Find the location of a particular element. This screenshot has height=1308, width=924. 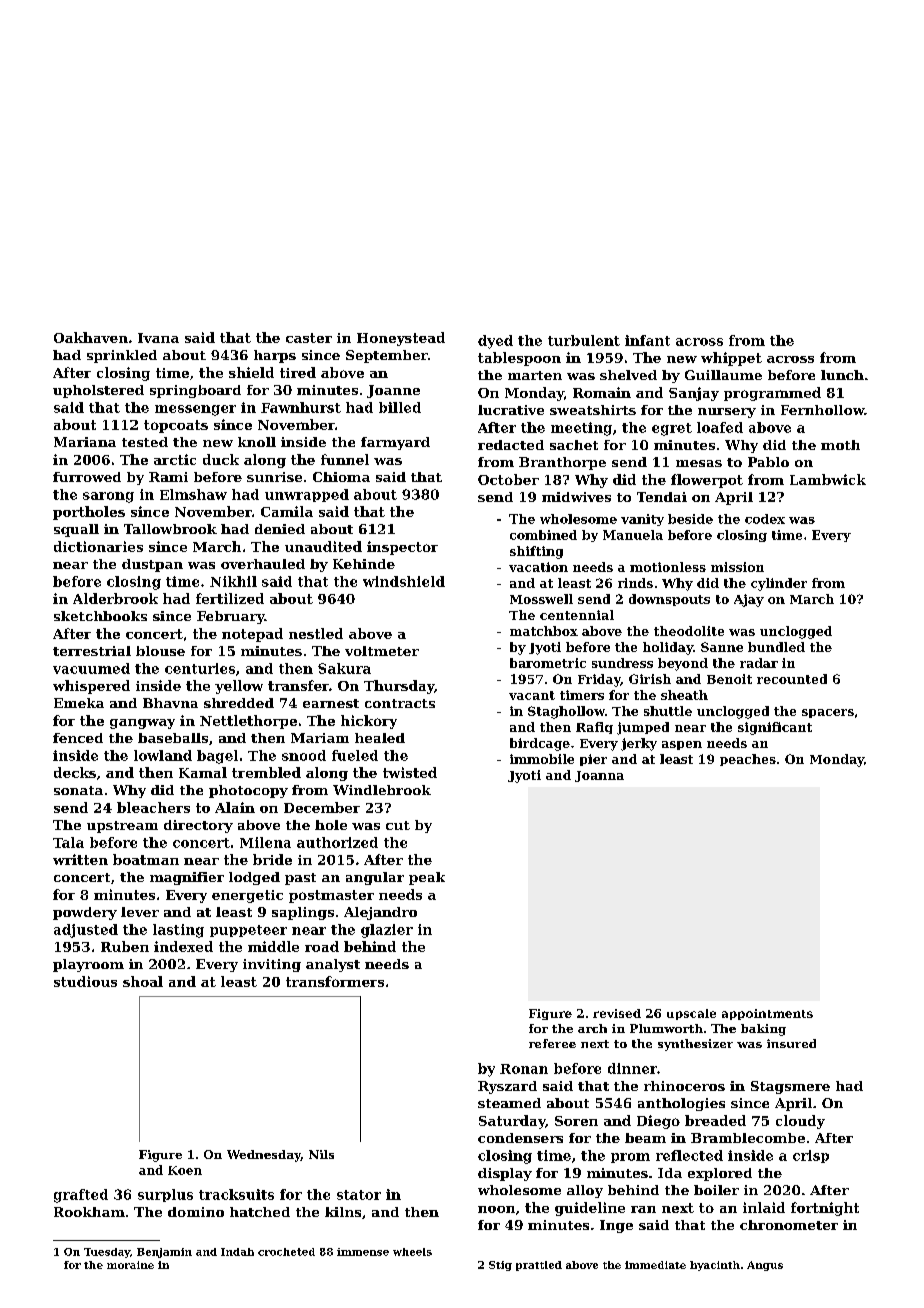

Kamal is located at coordinates (203, 772).
